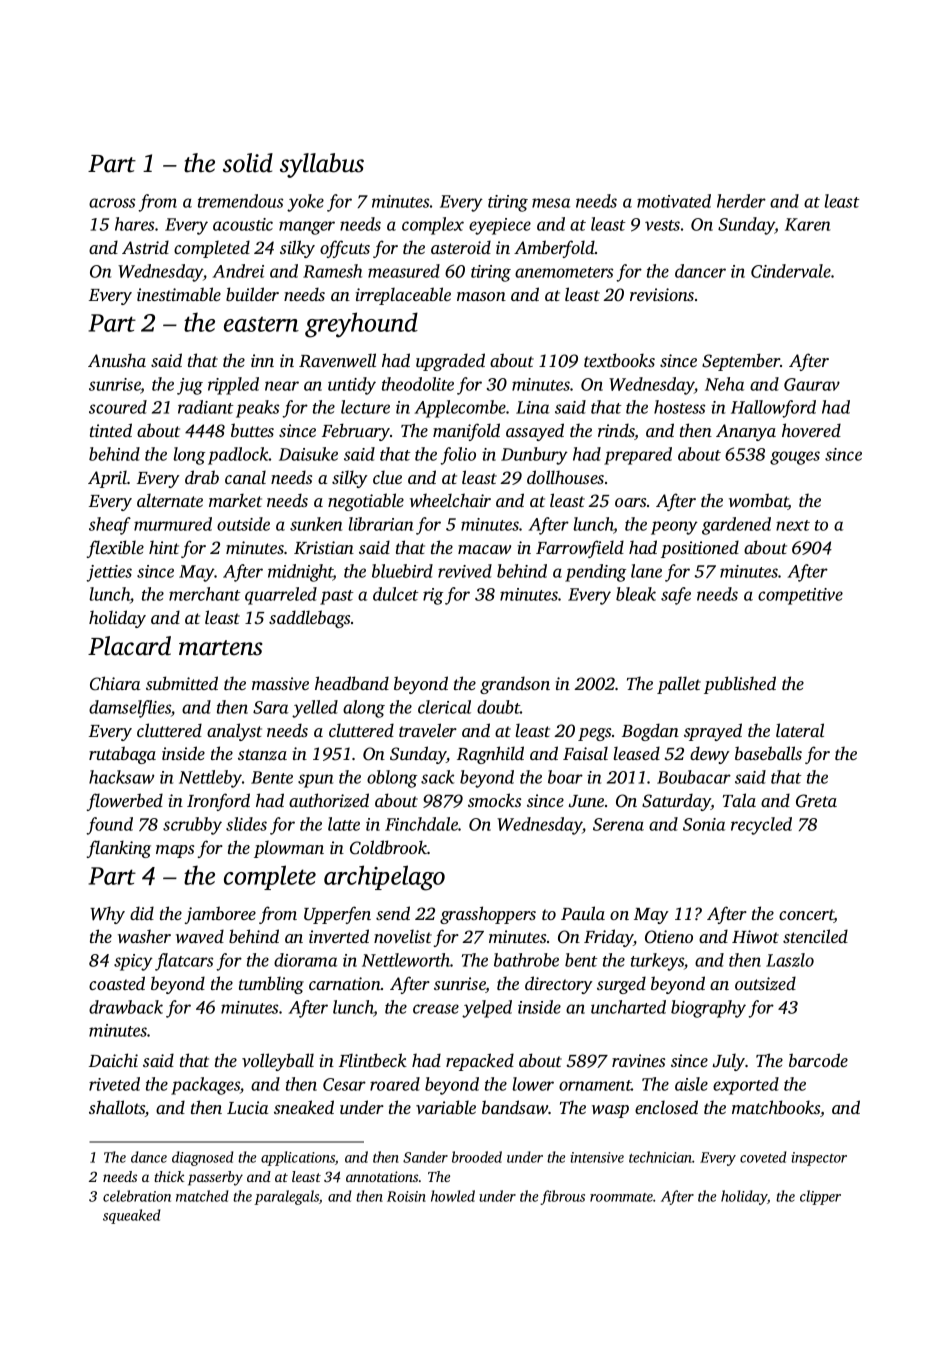 Image resolution: width=952 pixels, height=1352 pixels. I want to click on hint, so click(164, 547).
